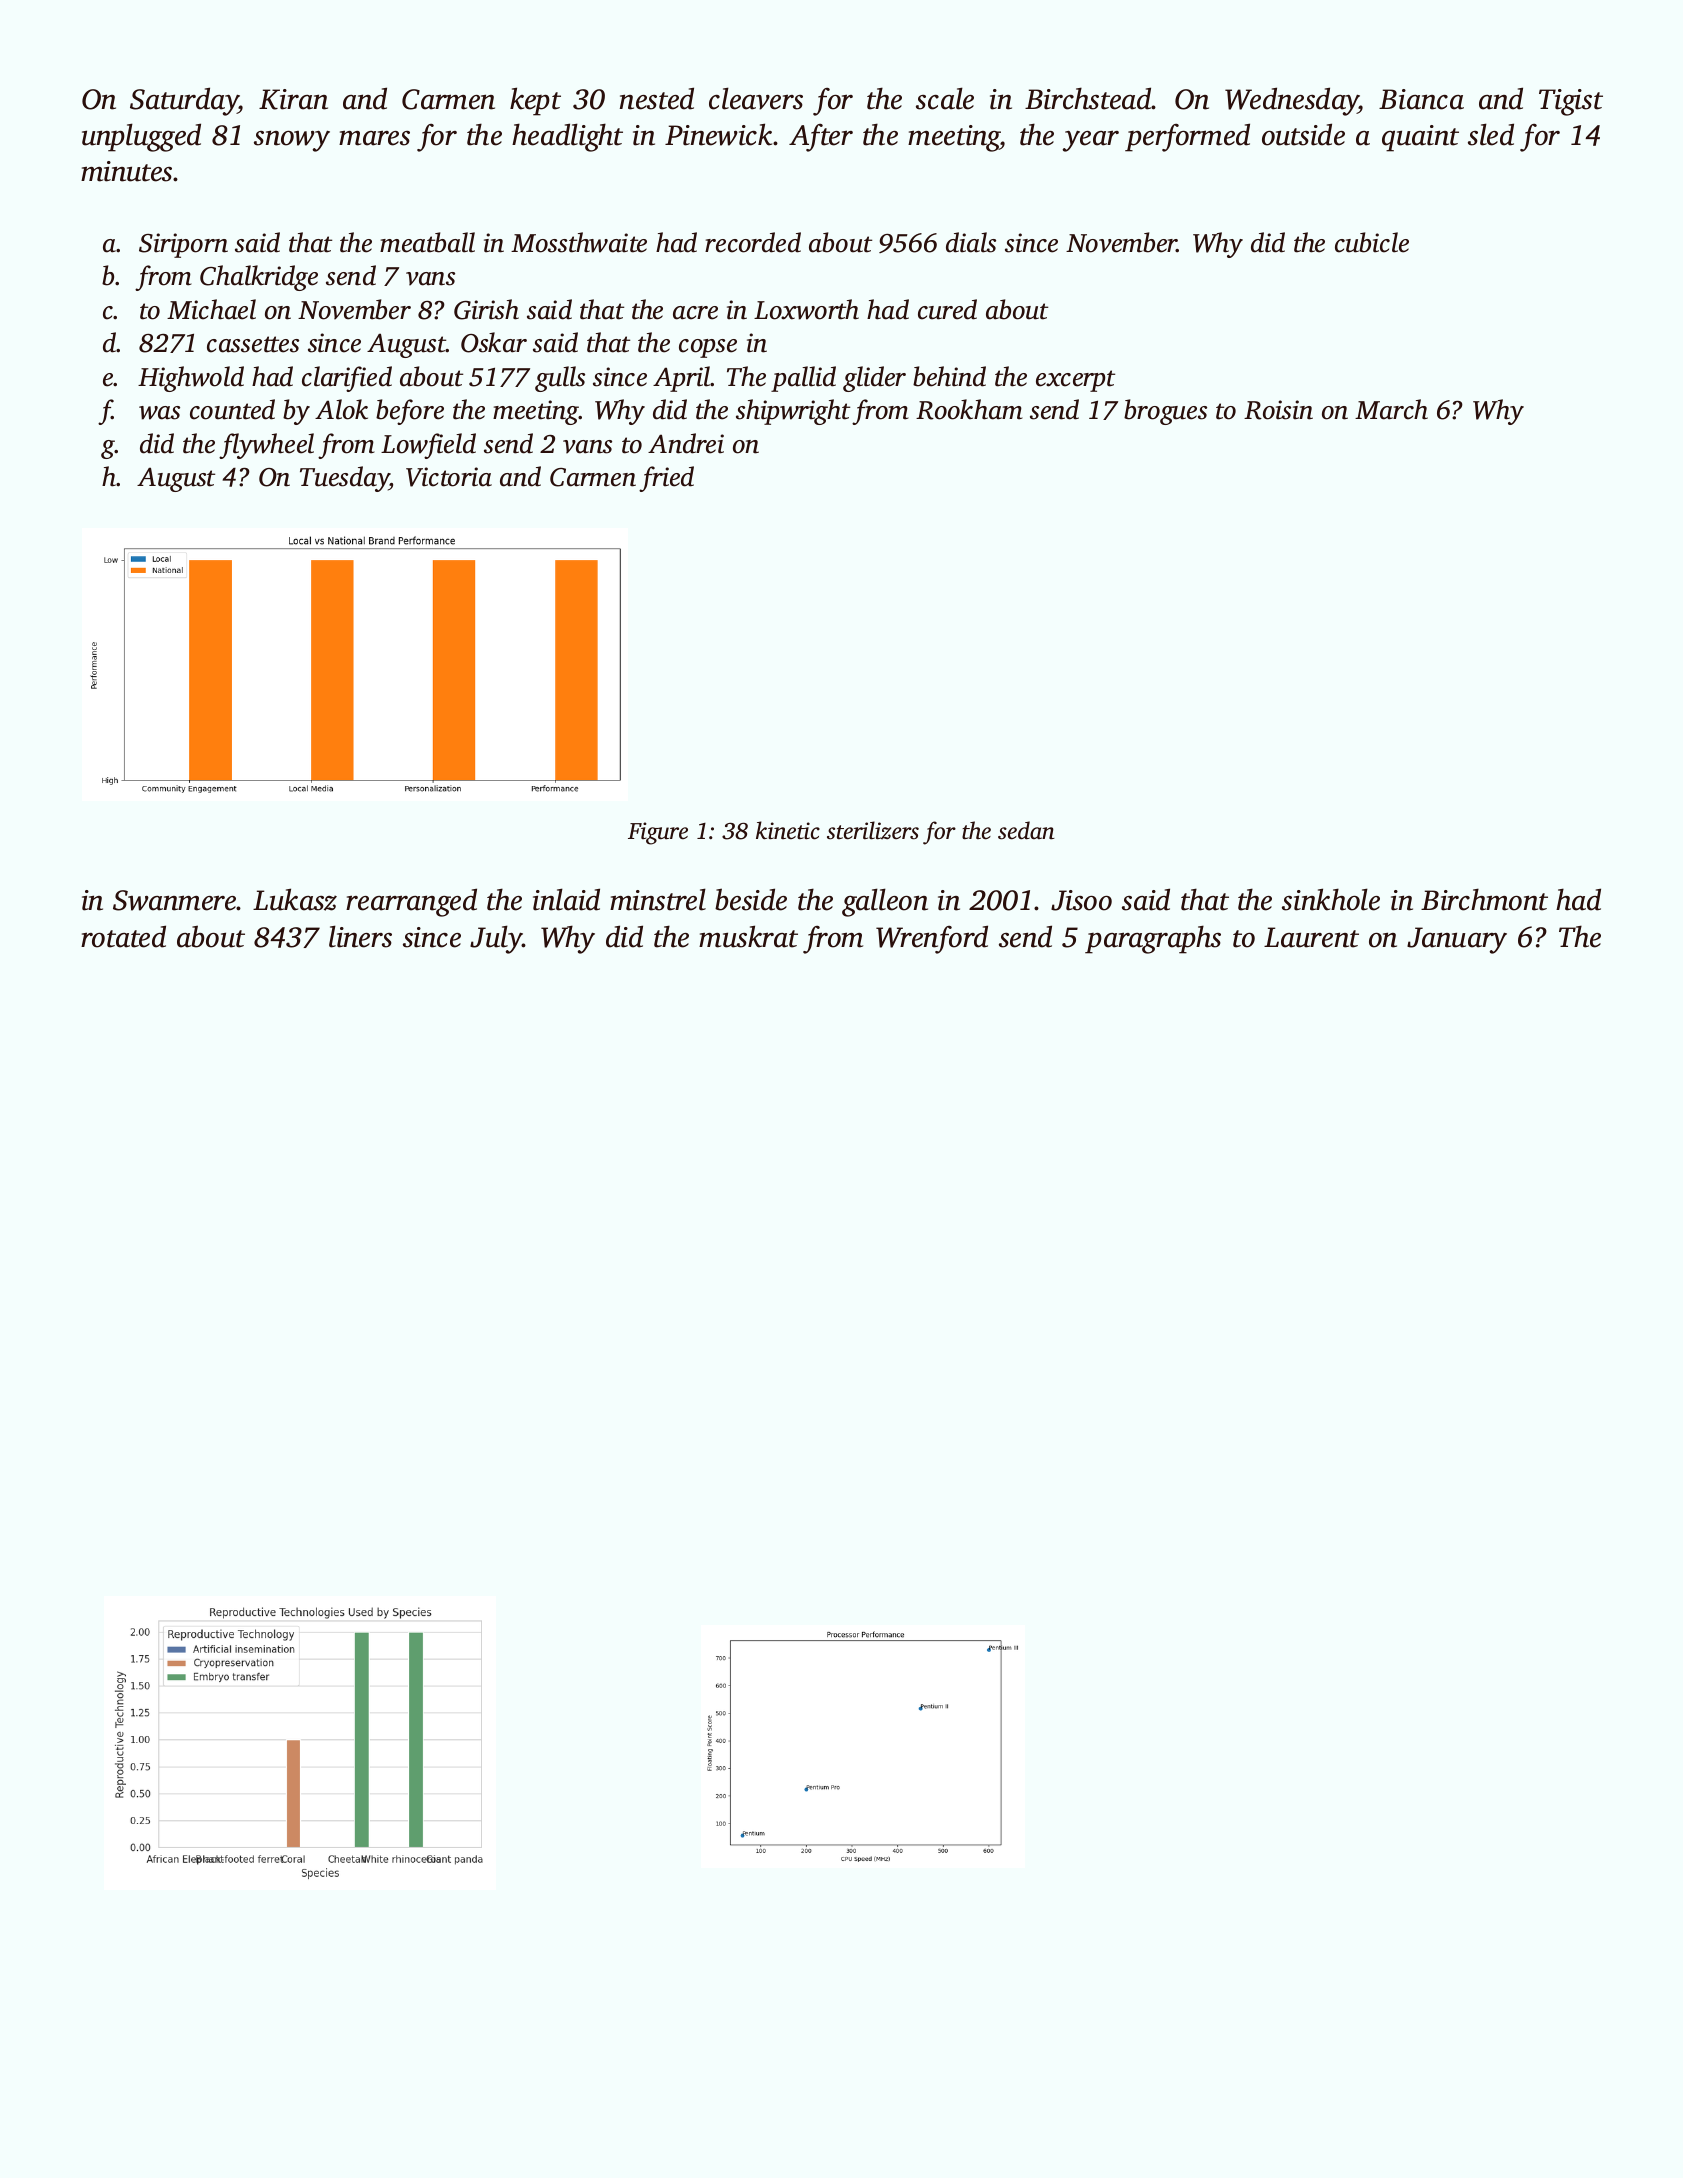 The width and height of the screenshot is (1683, 2178). What do you see at coordinates (686, 443) in the screenshot?
I see `Andrei` at bounding box center [686, 443].
